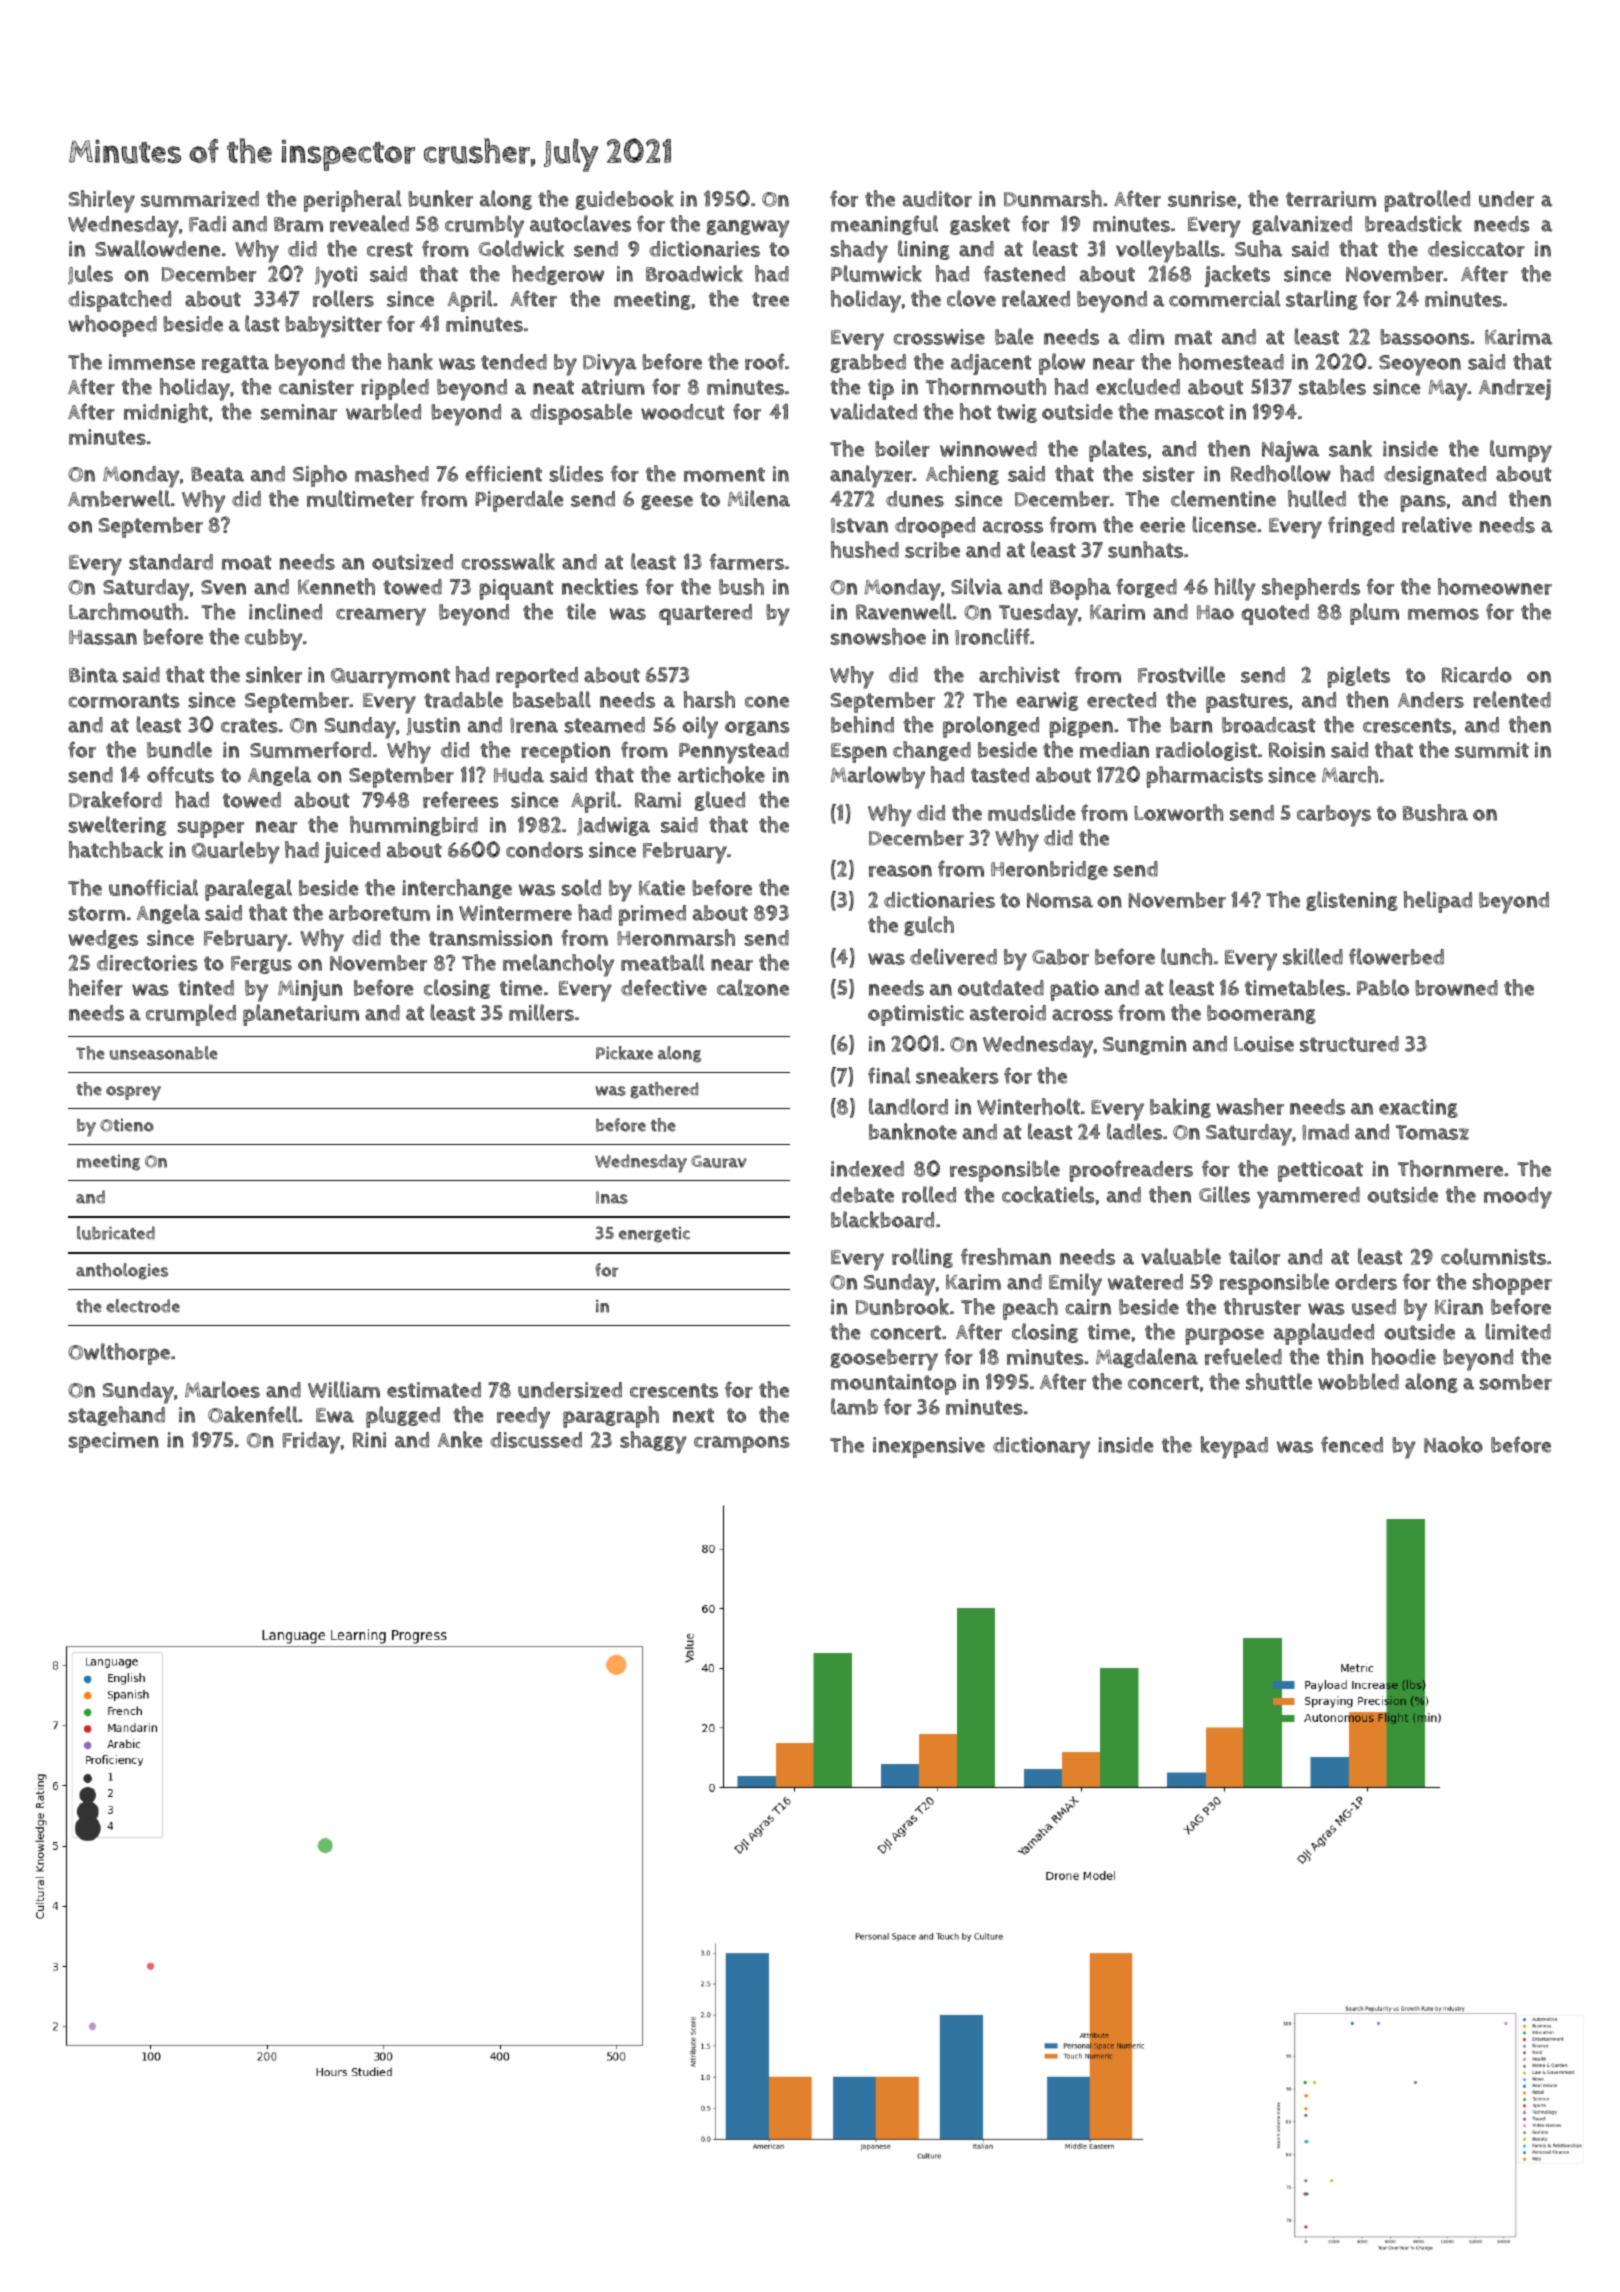  Describe the element at coordinates (1322, 300) in the page. I see `starling` at that location.
